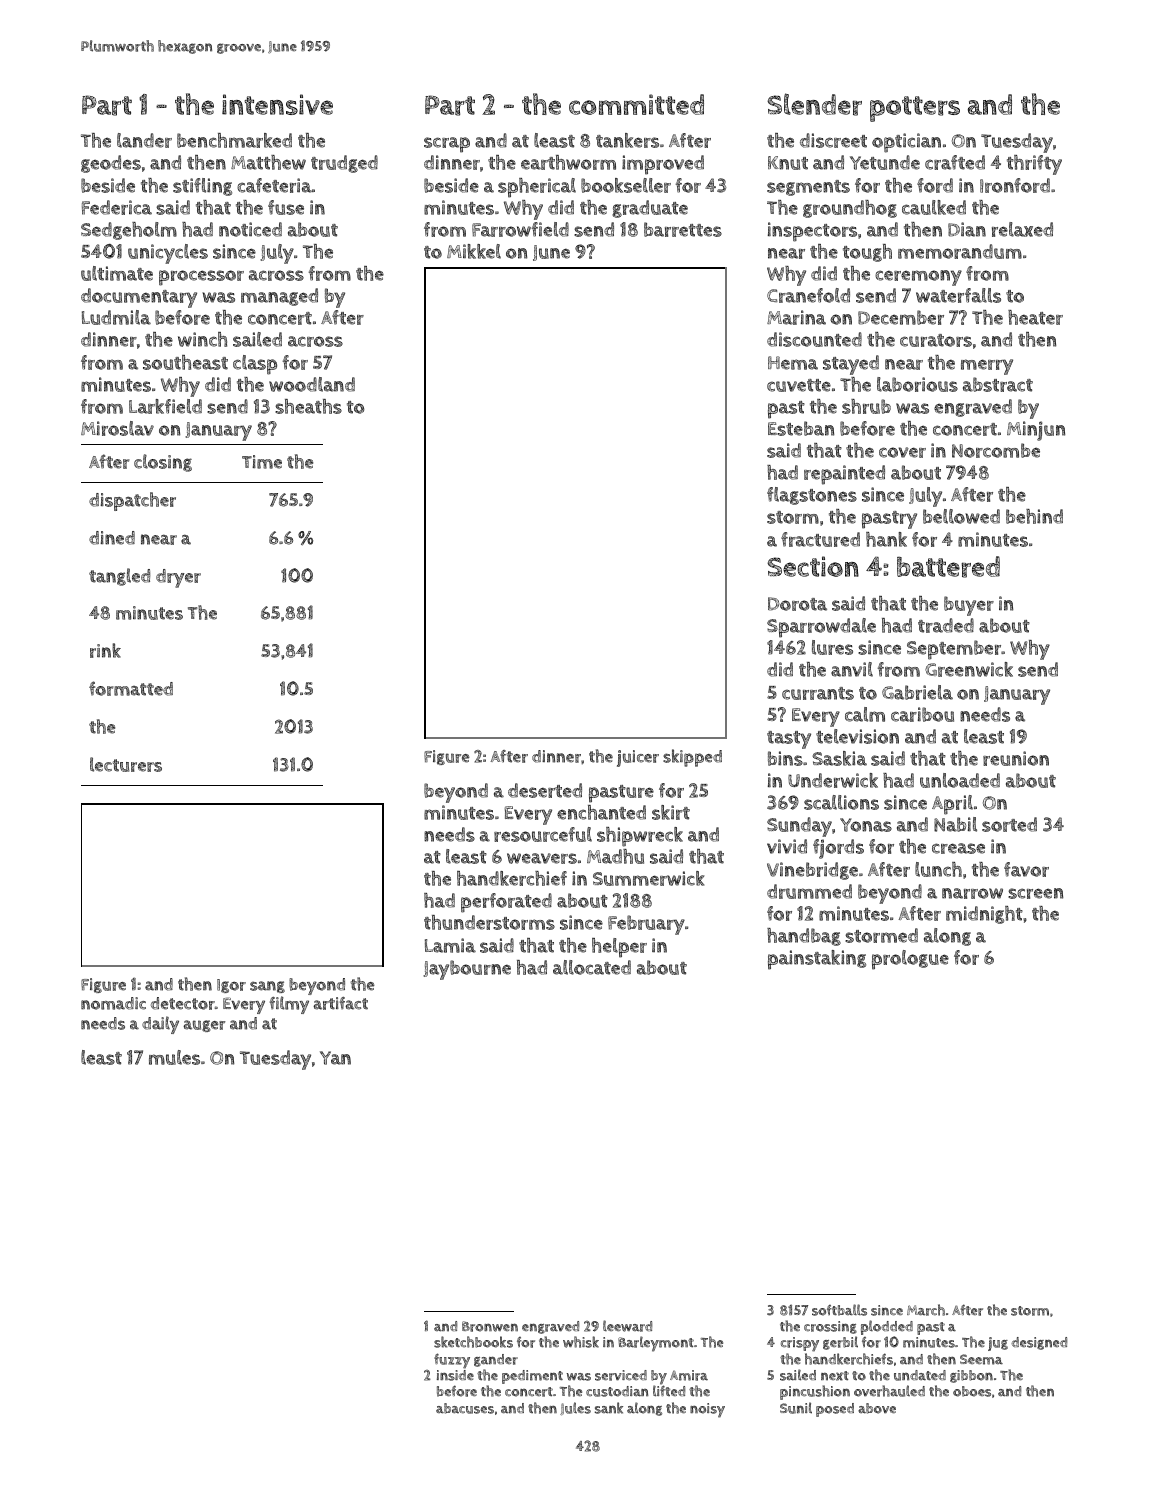 The height and width of the screenshot is (1490, 1151). Describe the element at coordinates (335, 1058) in the screenshot. I see `Yan` at that location.
